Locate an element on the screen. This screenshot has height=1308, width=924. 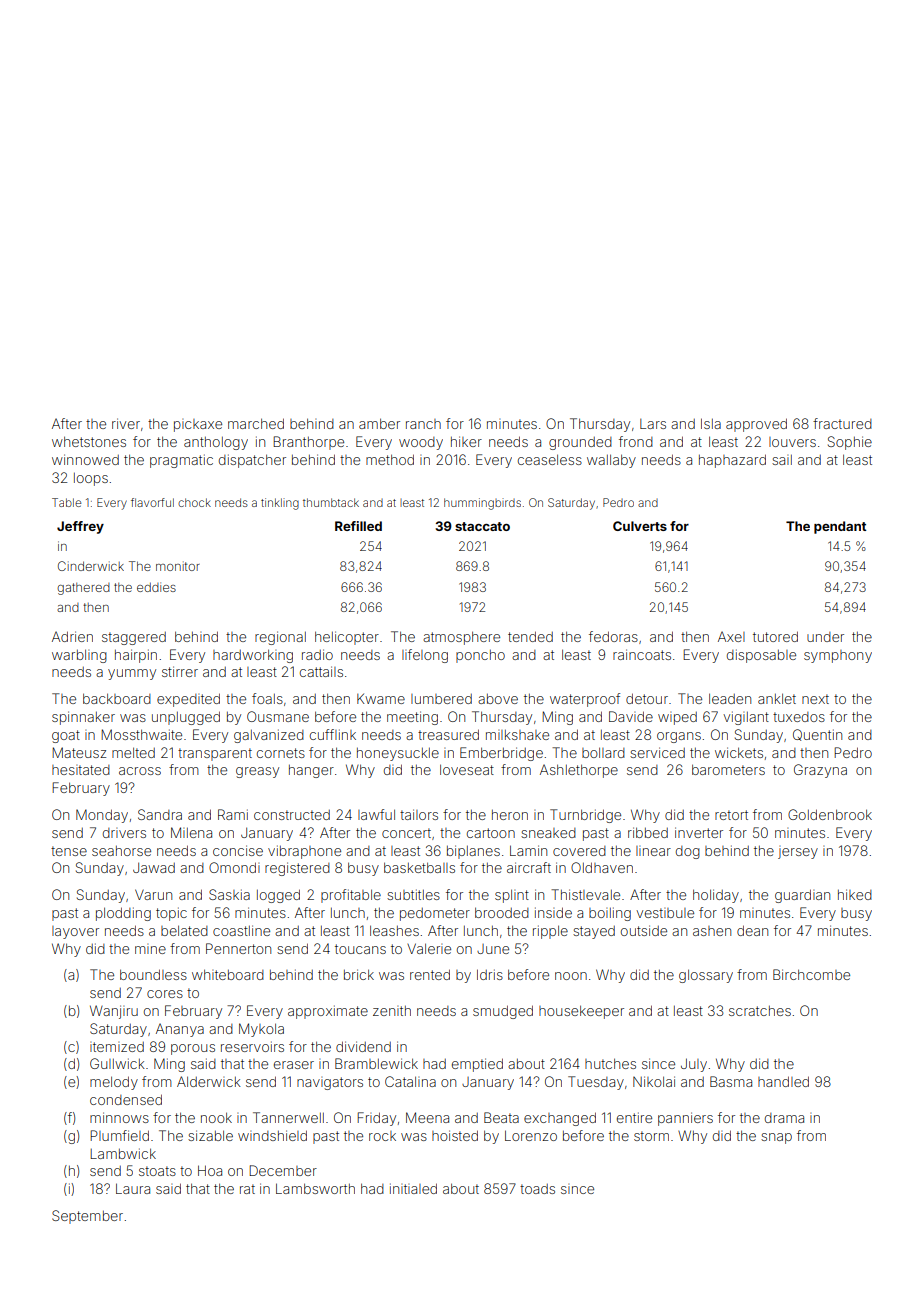
Isla is located at coordinates (711, 423).
